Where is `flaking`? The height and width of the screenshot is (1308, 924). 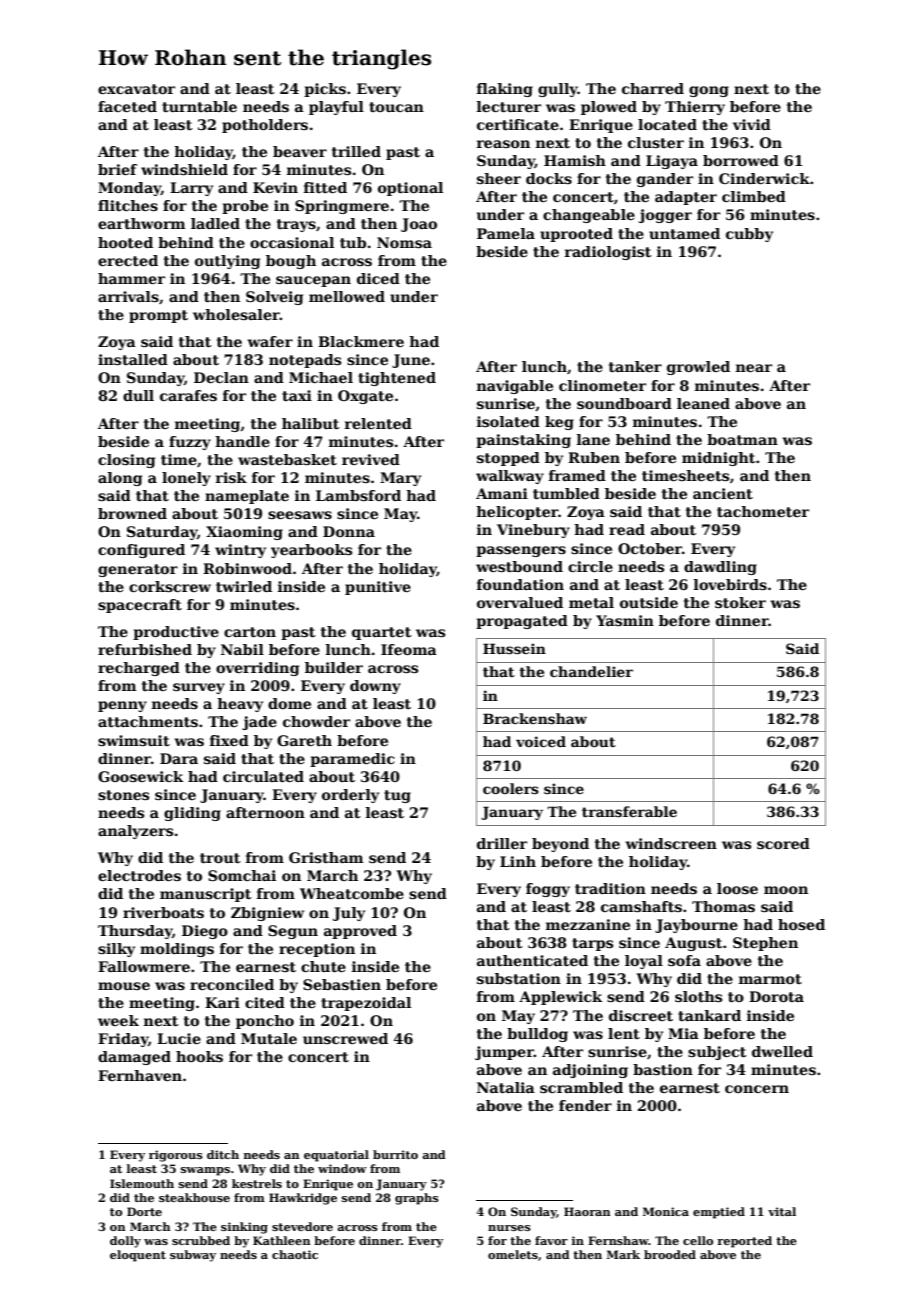
flaking is located at coordinates (505, 90).
